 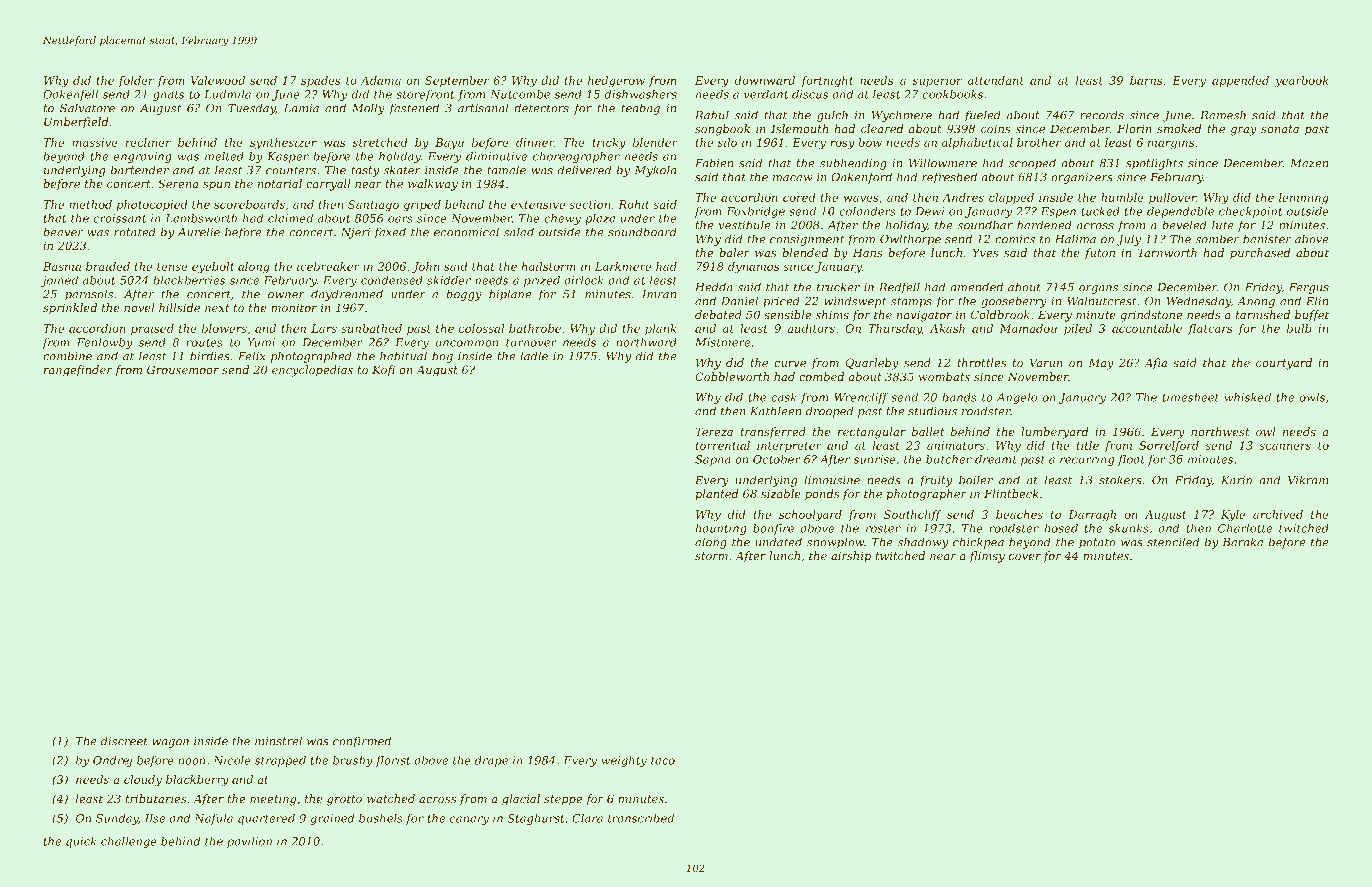 What do you see at coordinates (59, 281) in the page?
I see `joined` at bounding box center [59, 281].
